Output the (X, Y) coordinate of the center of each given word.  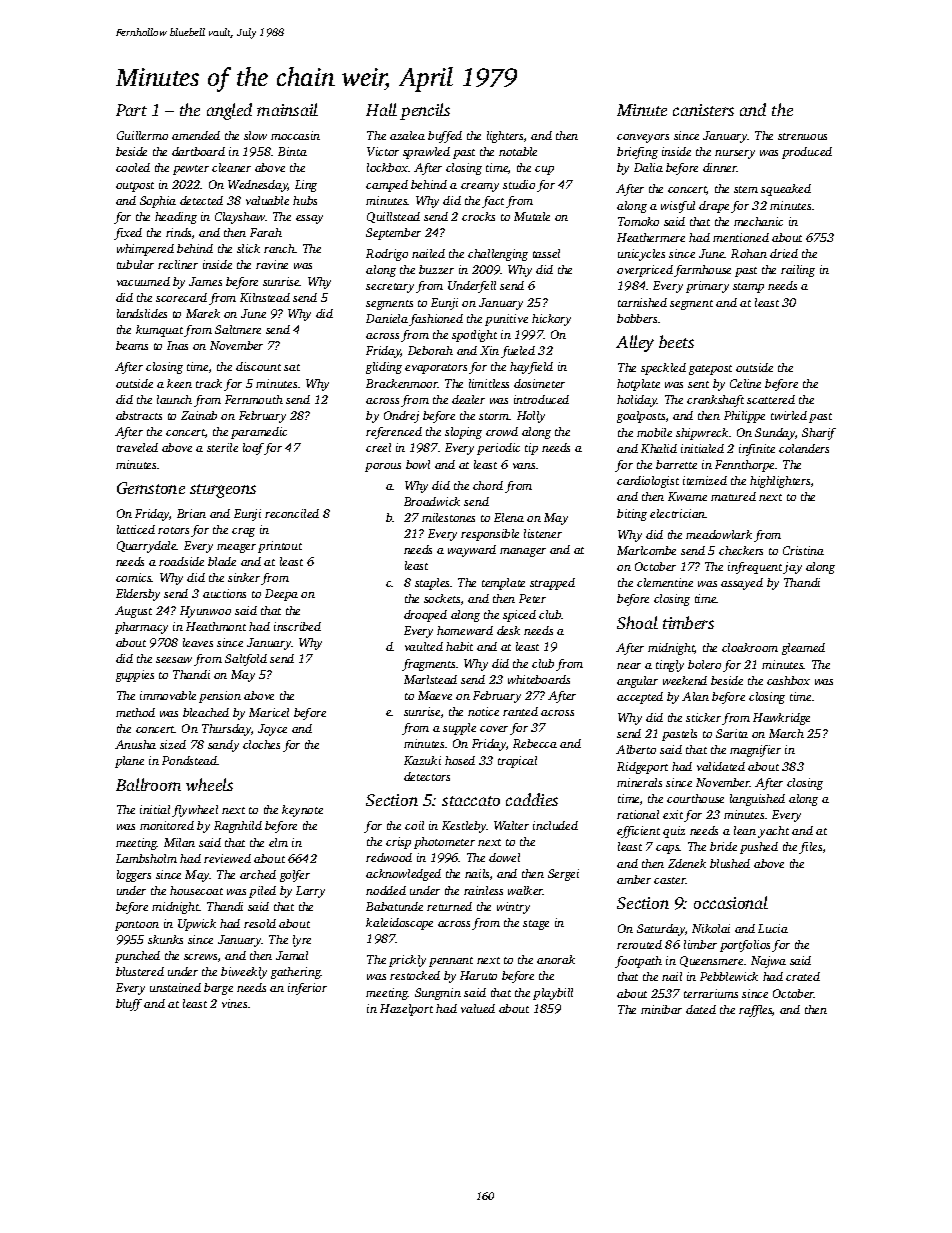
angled (229, 111)
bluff (129, 1005)
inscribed (297, 626)
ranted (520, 711)
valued (478, 1008)
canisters (703, 110)
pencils (425, 111)
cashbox (788, 680)
